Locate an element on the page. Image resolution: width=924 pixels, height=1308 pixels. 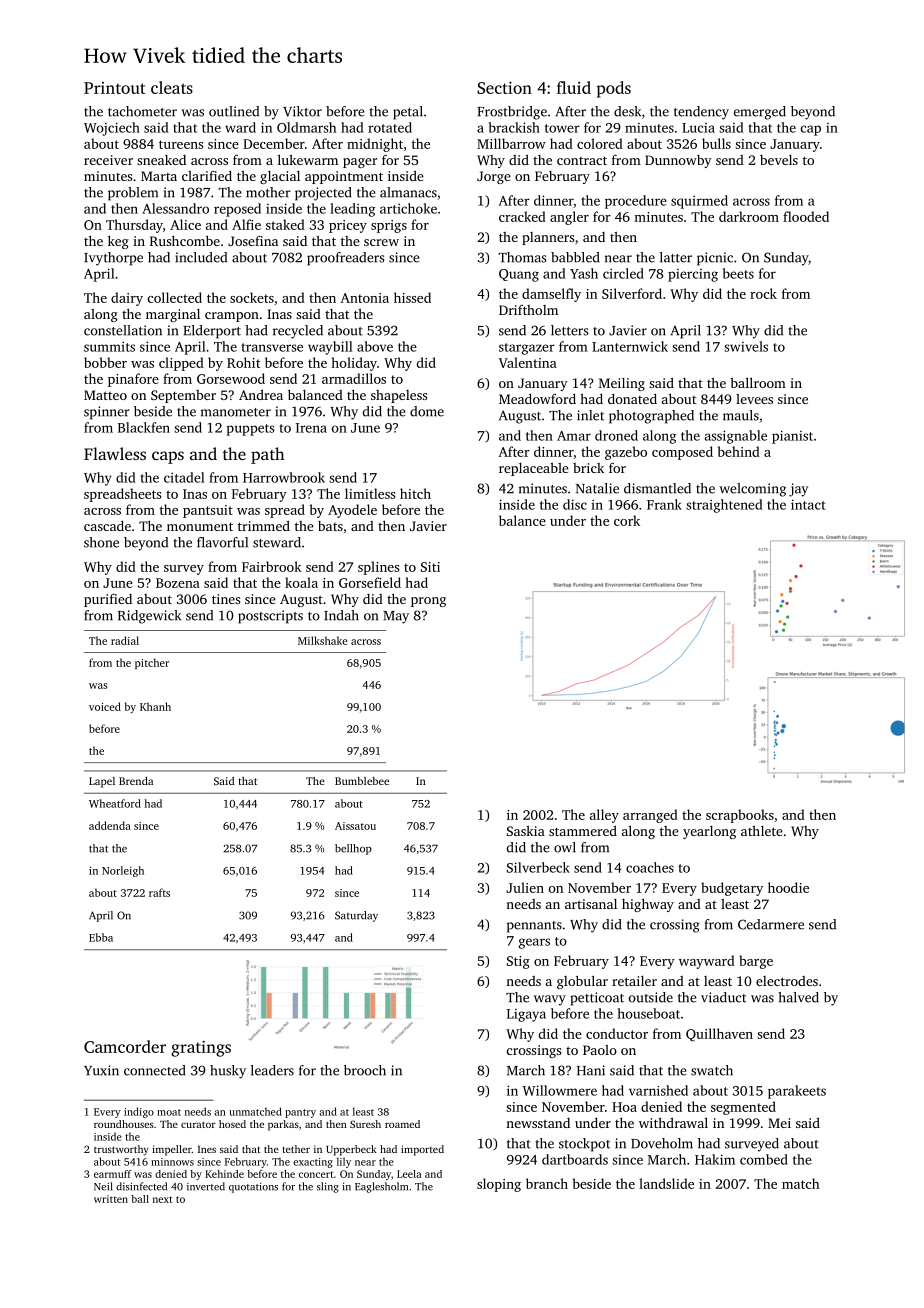
quotations is located at coordinates (253, 1188).
